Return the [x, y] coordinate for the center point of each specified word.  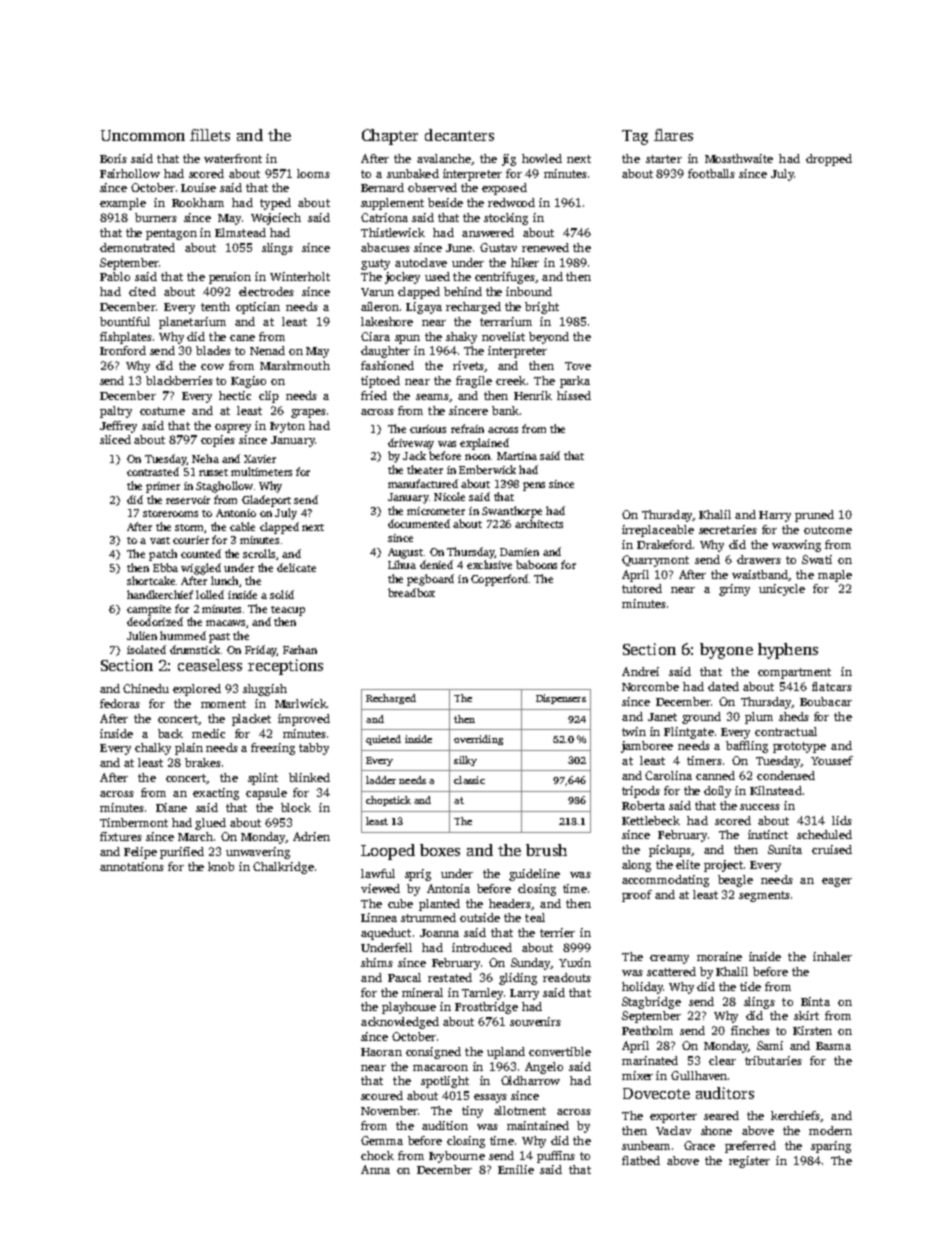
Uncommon [143, 135]
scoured [382, 1095]
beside [445, 202]
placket [251, 720]
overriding [478, 740]
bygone [726, 651]
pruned [814, 516]
